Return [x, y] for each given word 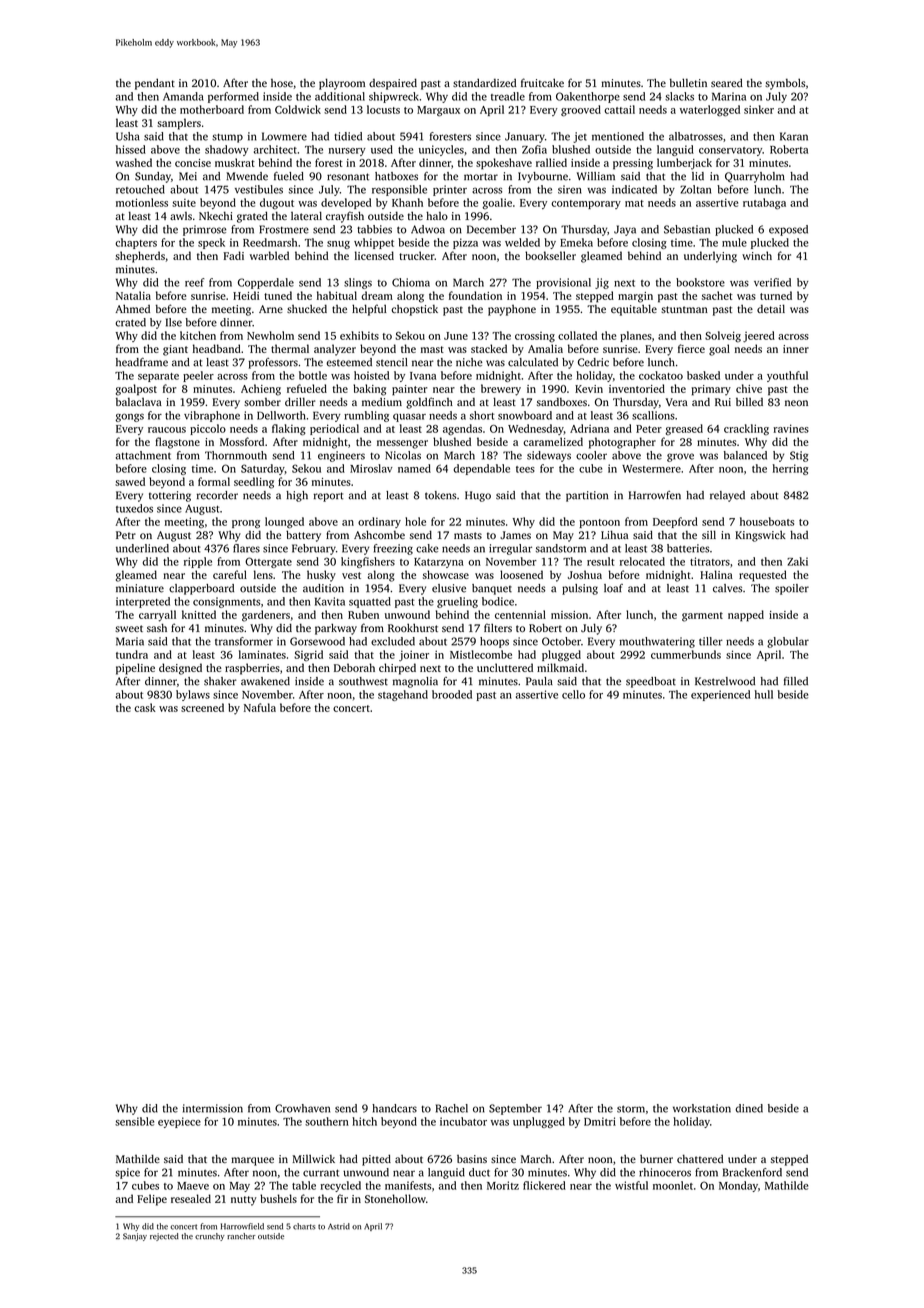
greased [684, 429]
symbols [785, 84]
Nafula [260, 707]
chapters [136, 243]
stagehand [403, 695]
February [314, 549]
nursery [347, 152]
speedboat [651, 682]
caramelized [553, 441]
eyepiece [179, 1122]
